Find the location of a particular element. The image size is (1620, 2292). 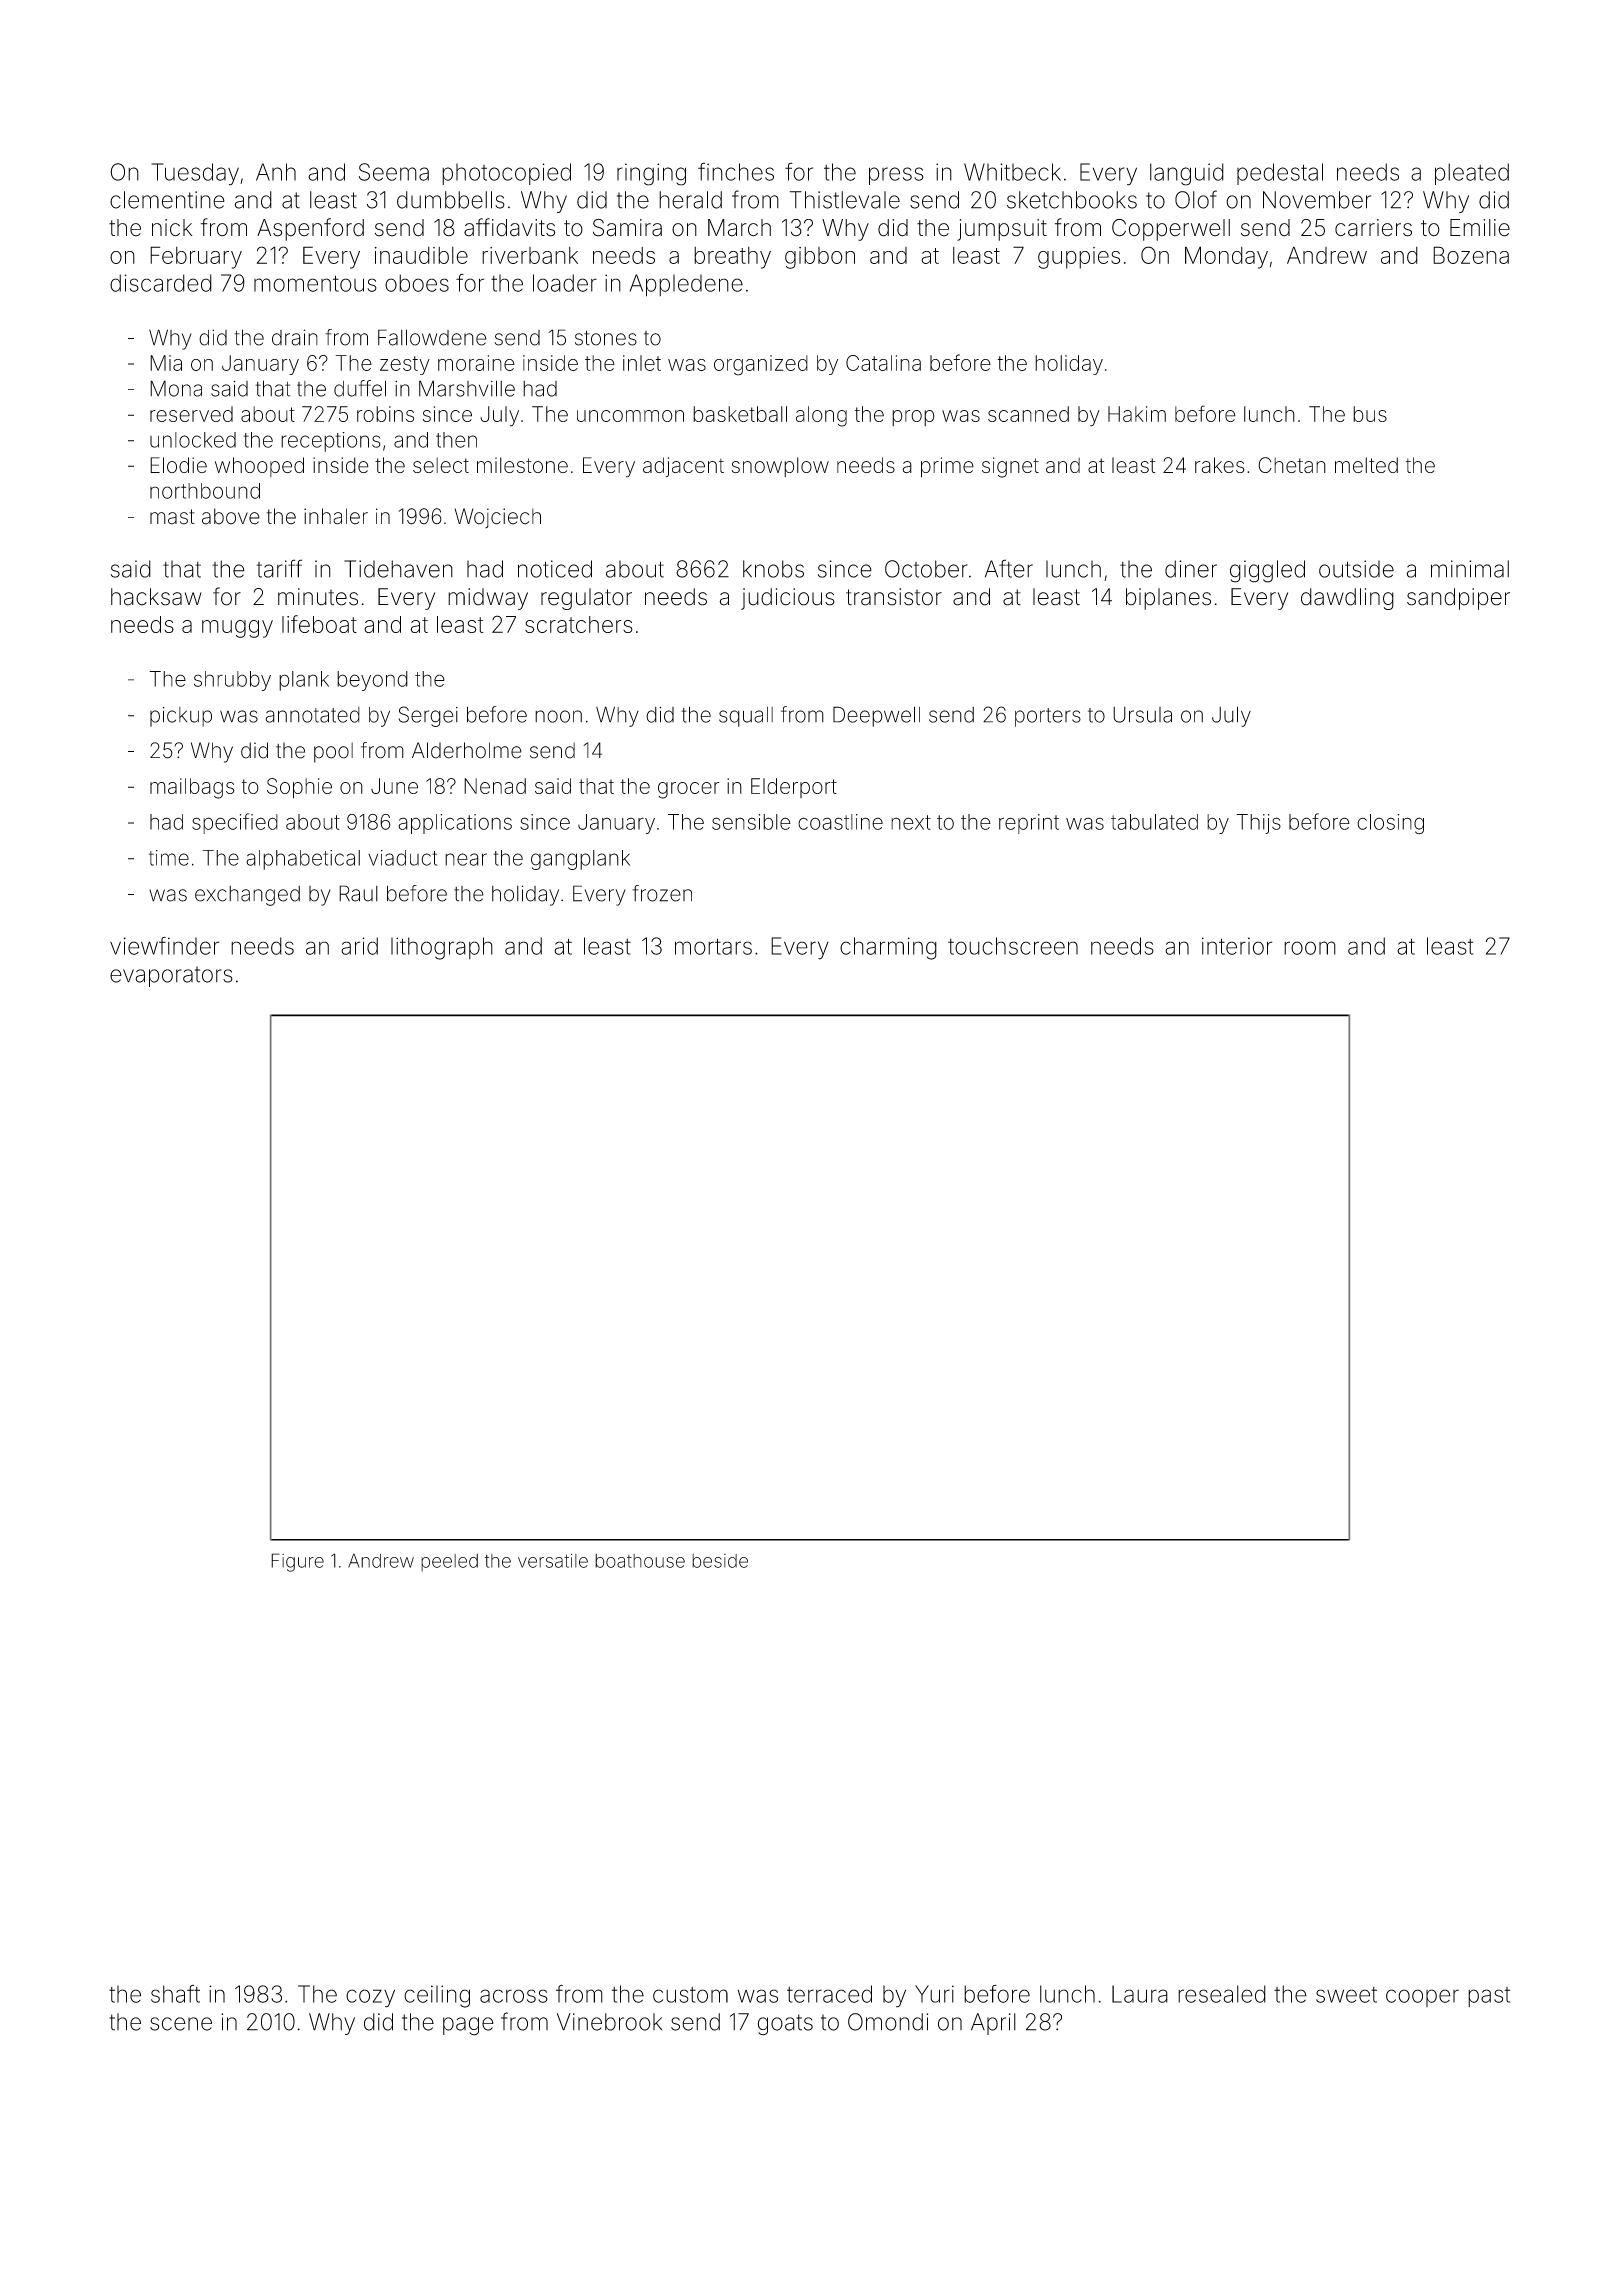

receptions is located at coordinates (331, 442).
